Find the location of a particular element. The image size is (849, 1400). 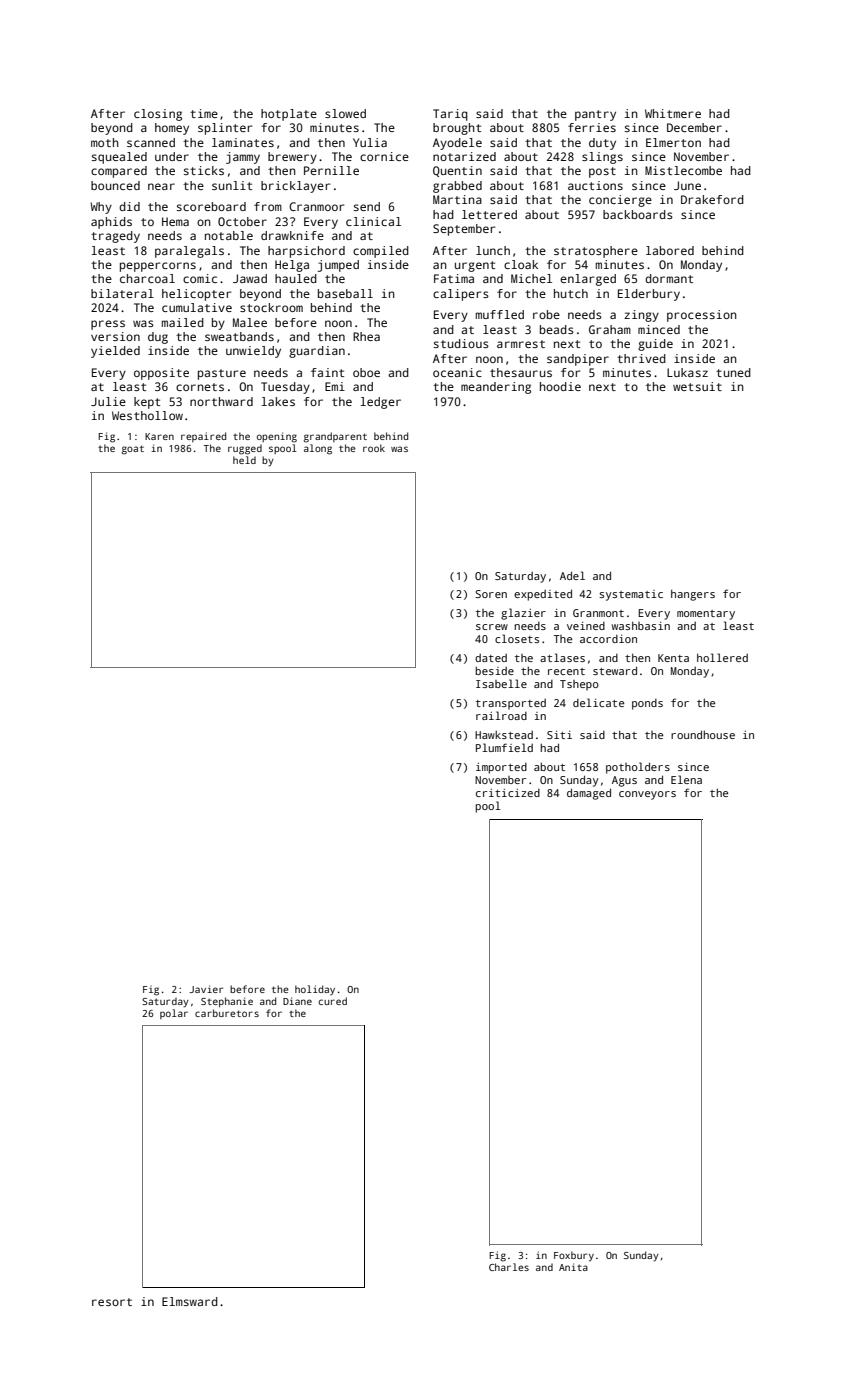

baseball is located at coordinates (345, 293).
